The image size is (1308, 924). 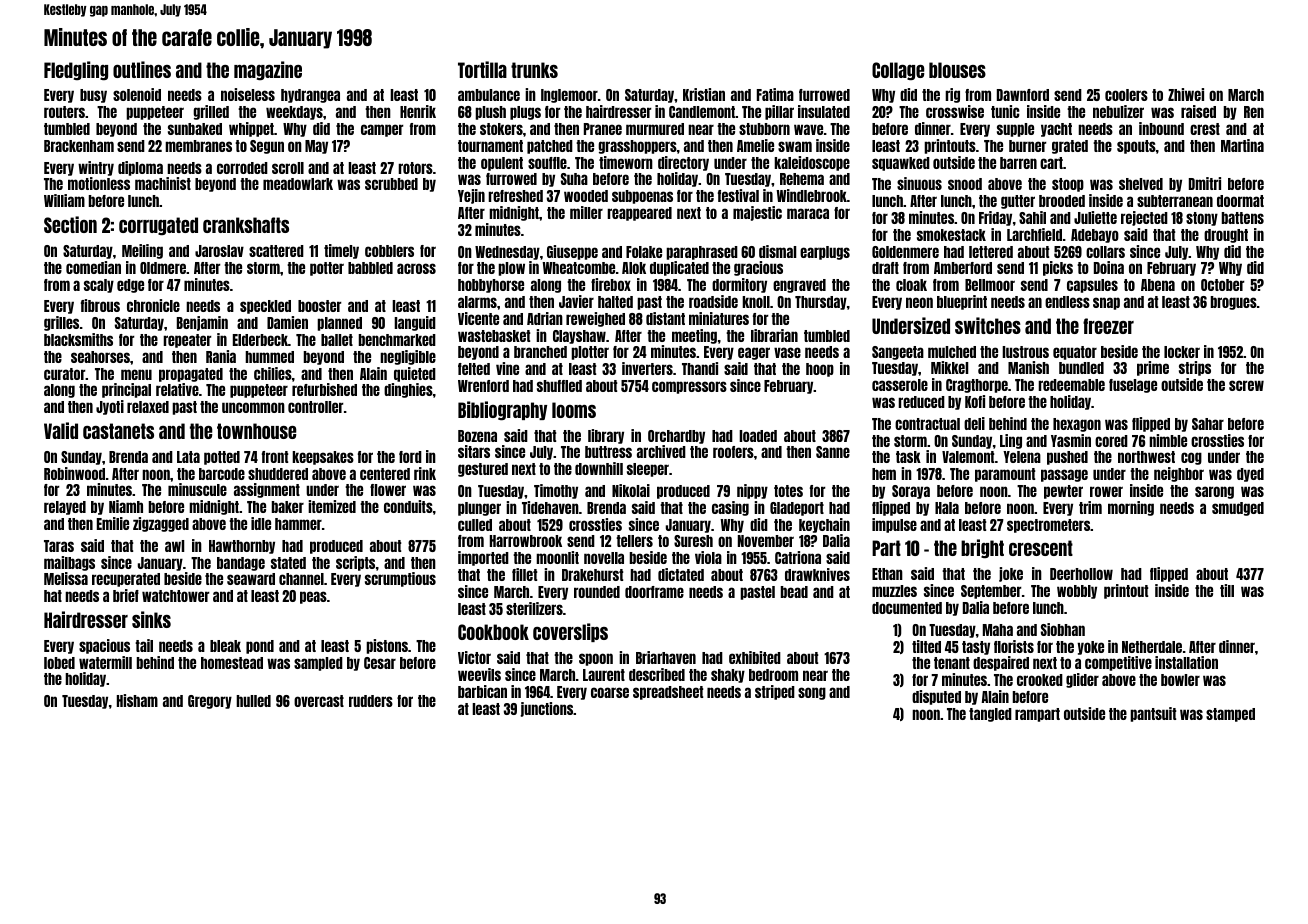 I want to click on Laurent, so click(x=604, y=675).
